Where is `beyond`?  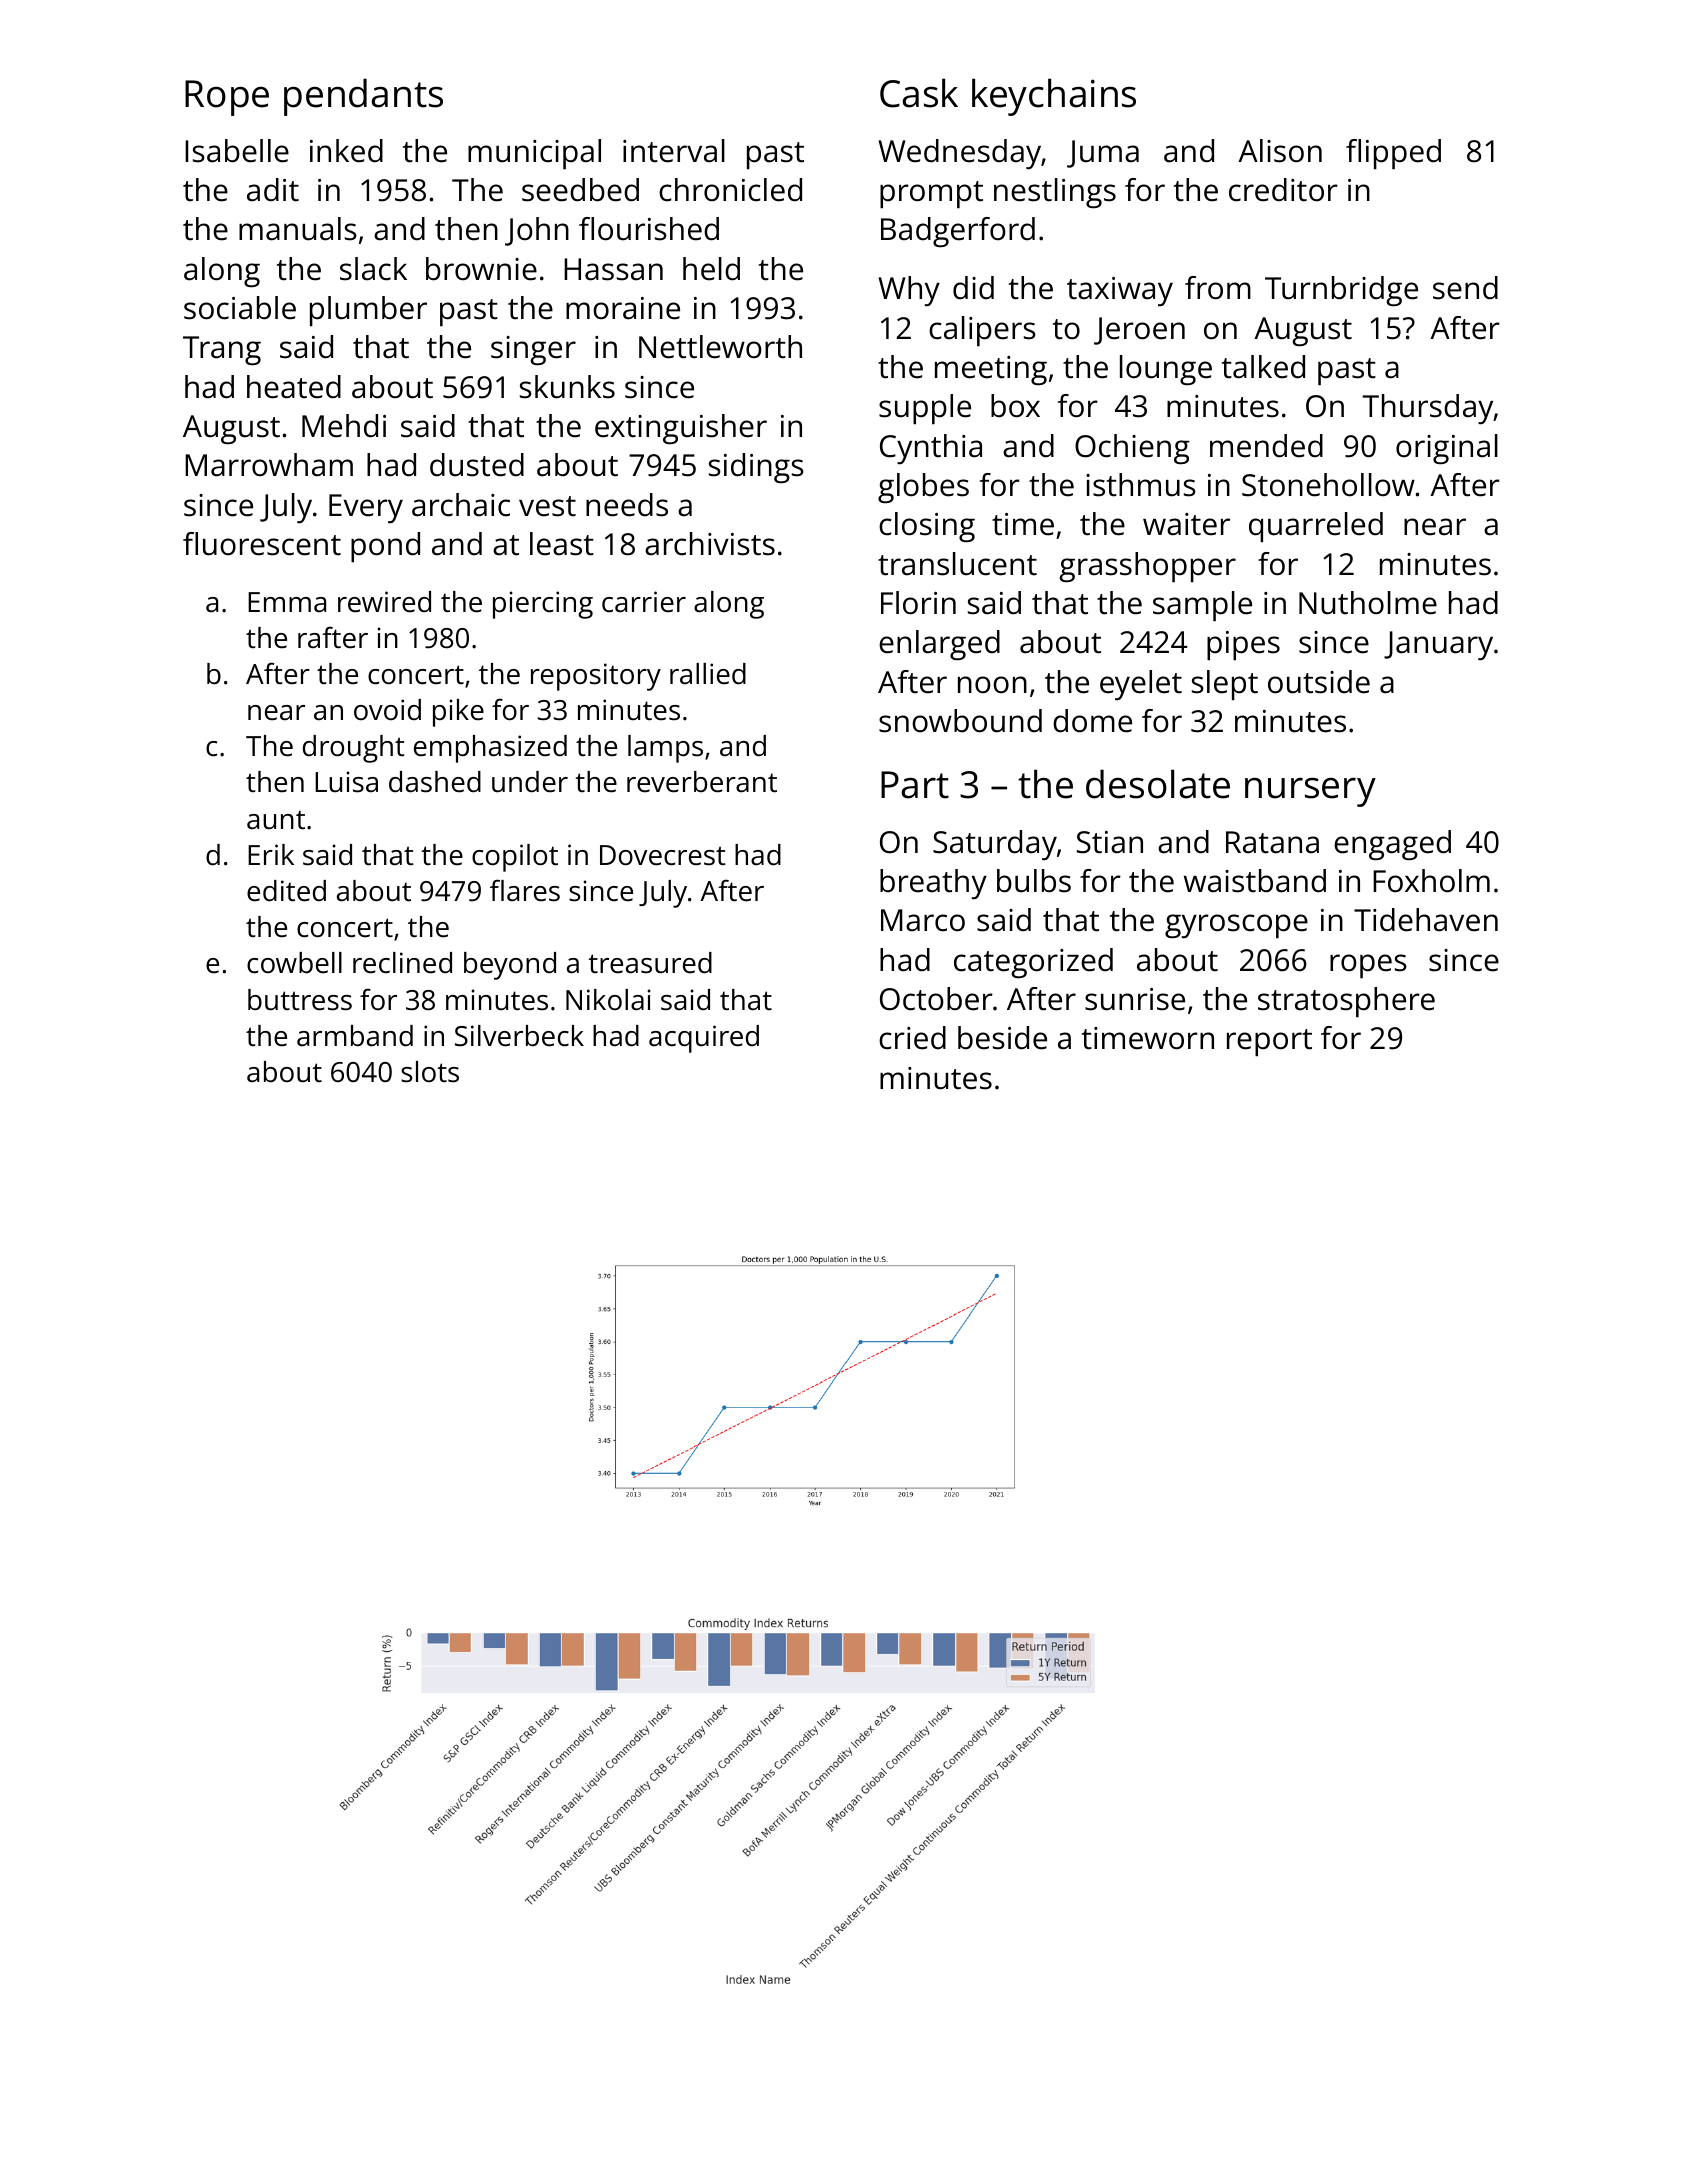 beyond is located at coordinates (510, 966).
